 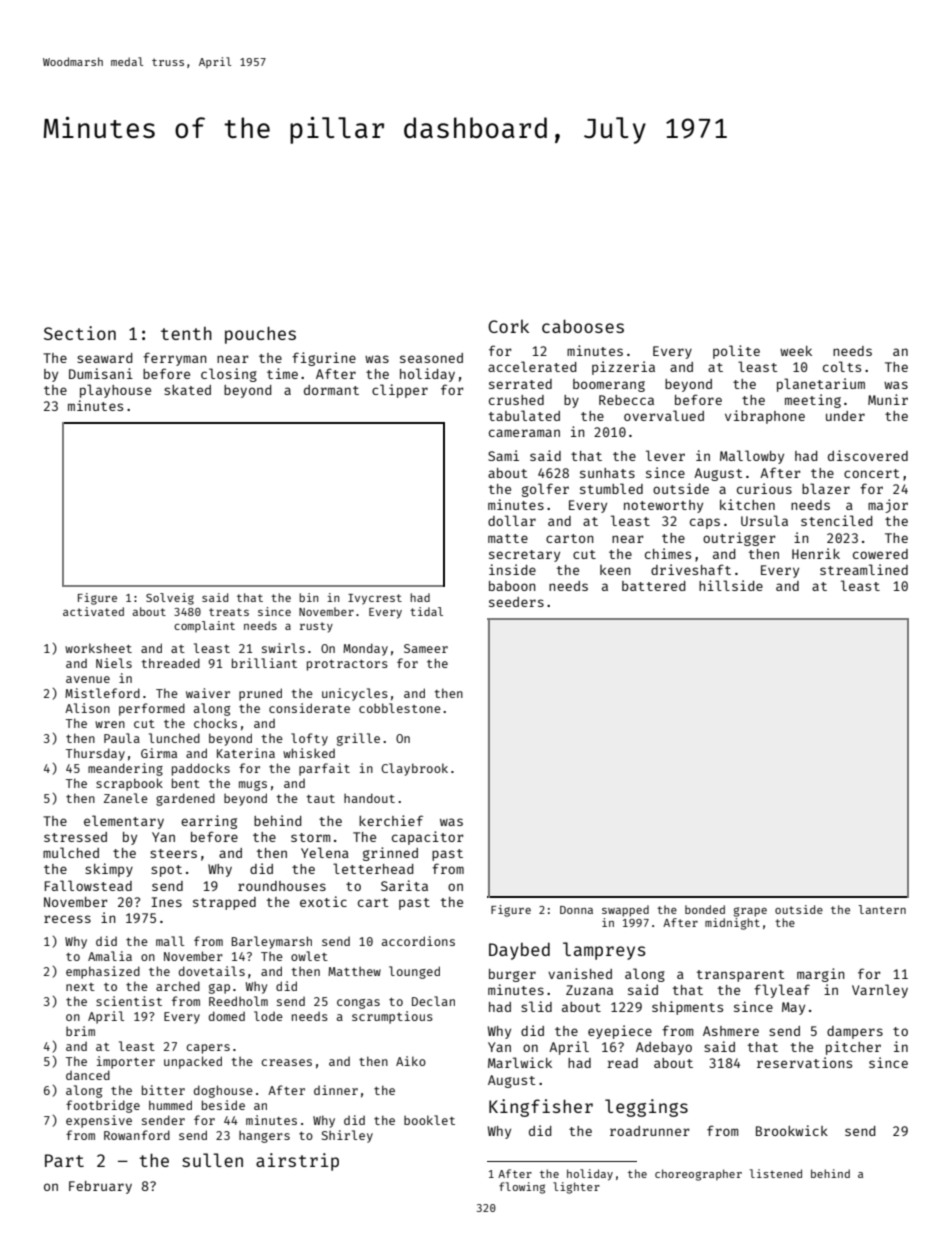 What do you see at coordinates (508, 326) in the screenshot?
I see `Cork` at bounding box center [508, 326].
